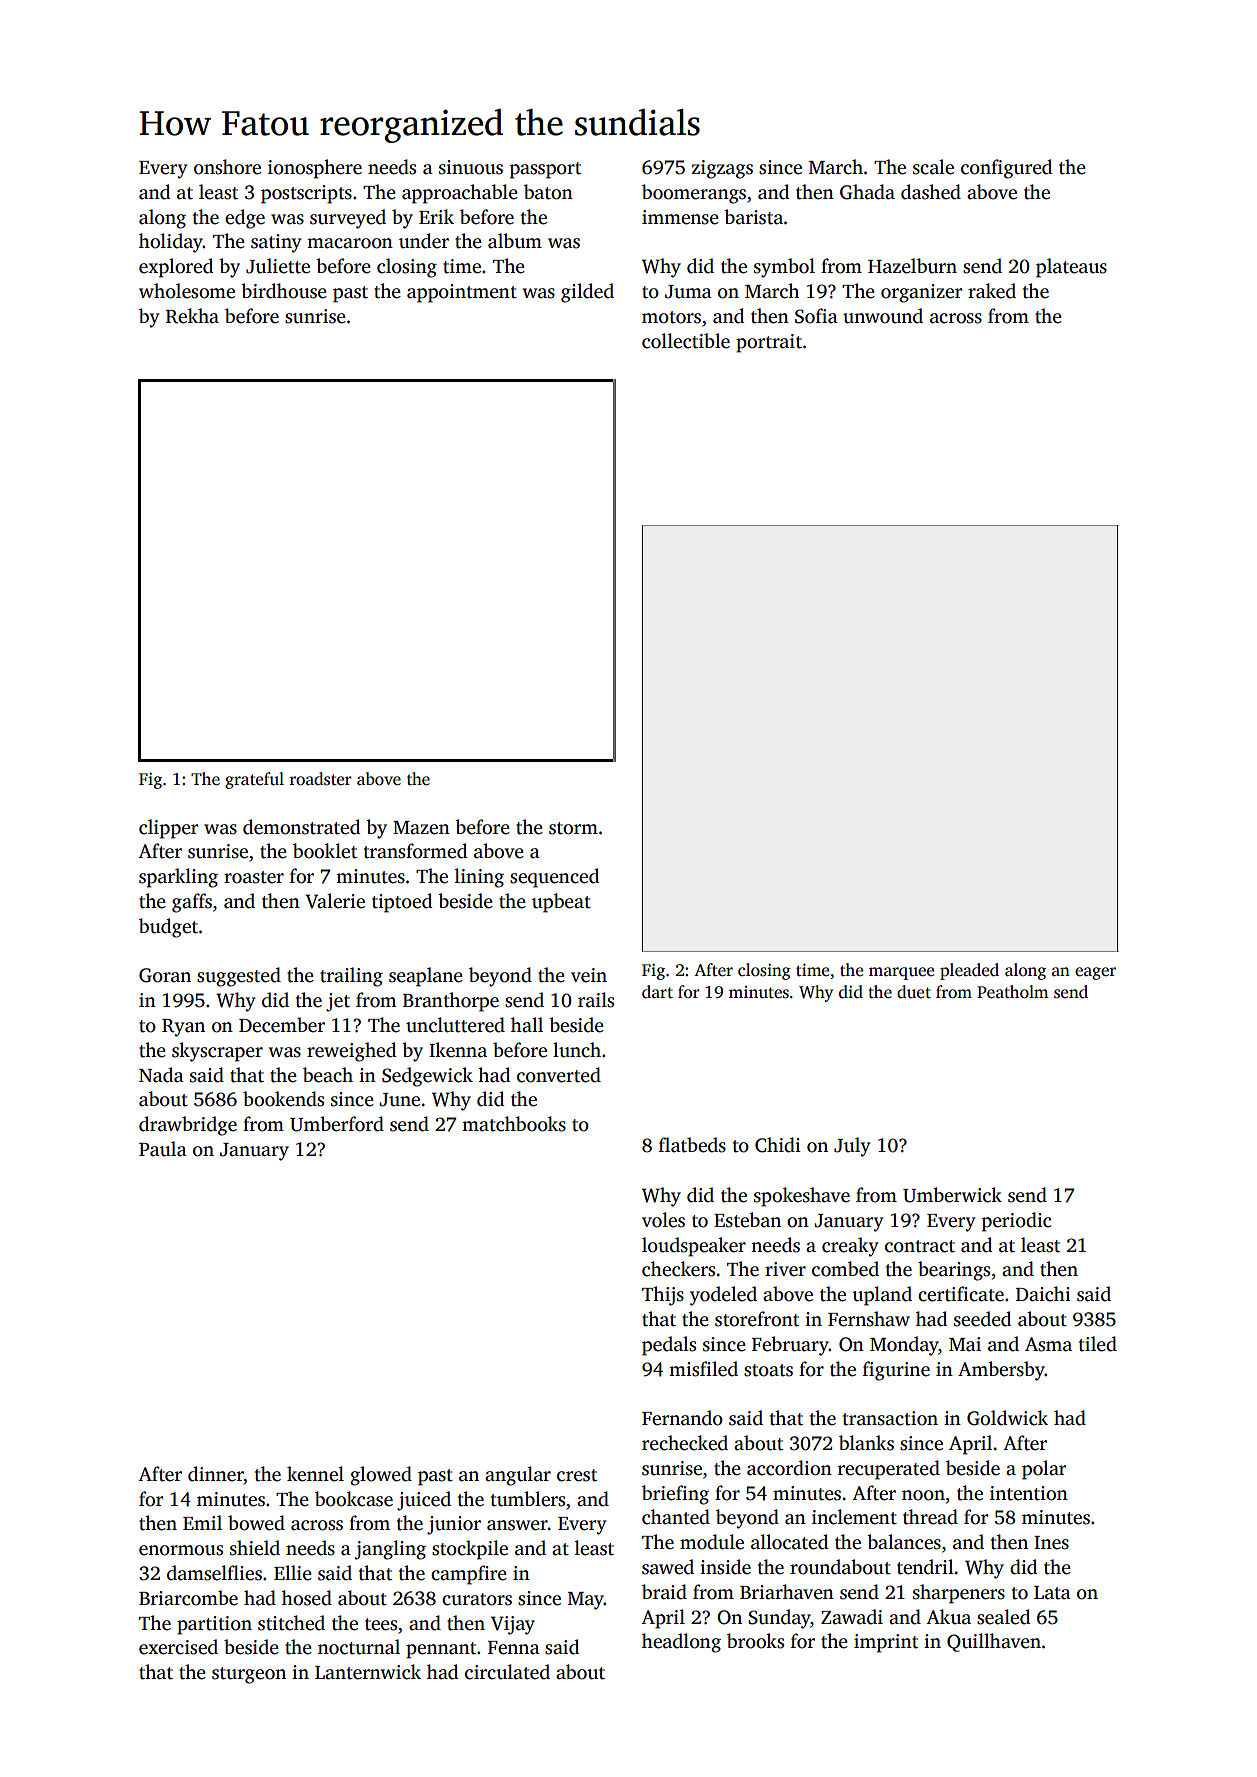 The height and width of the screenshot is (1777, 1257). Describe the element at coordinates (692, 1145) in the screenshot. I see `flatbeds` at that location.
